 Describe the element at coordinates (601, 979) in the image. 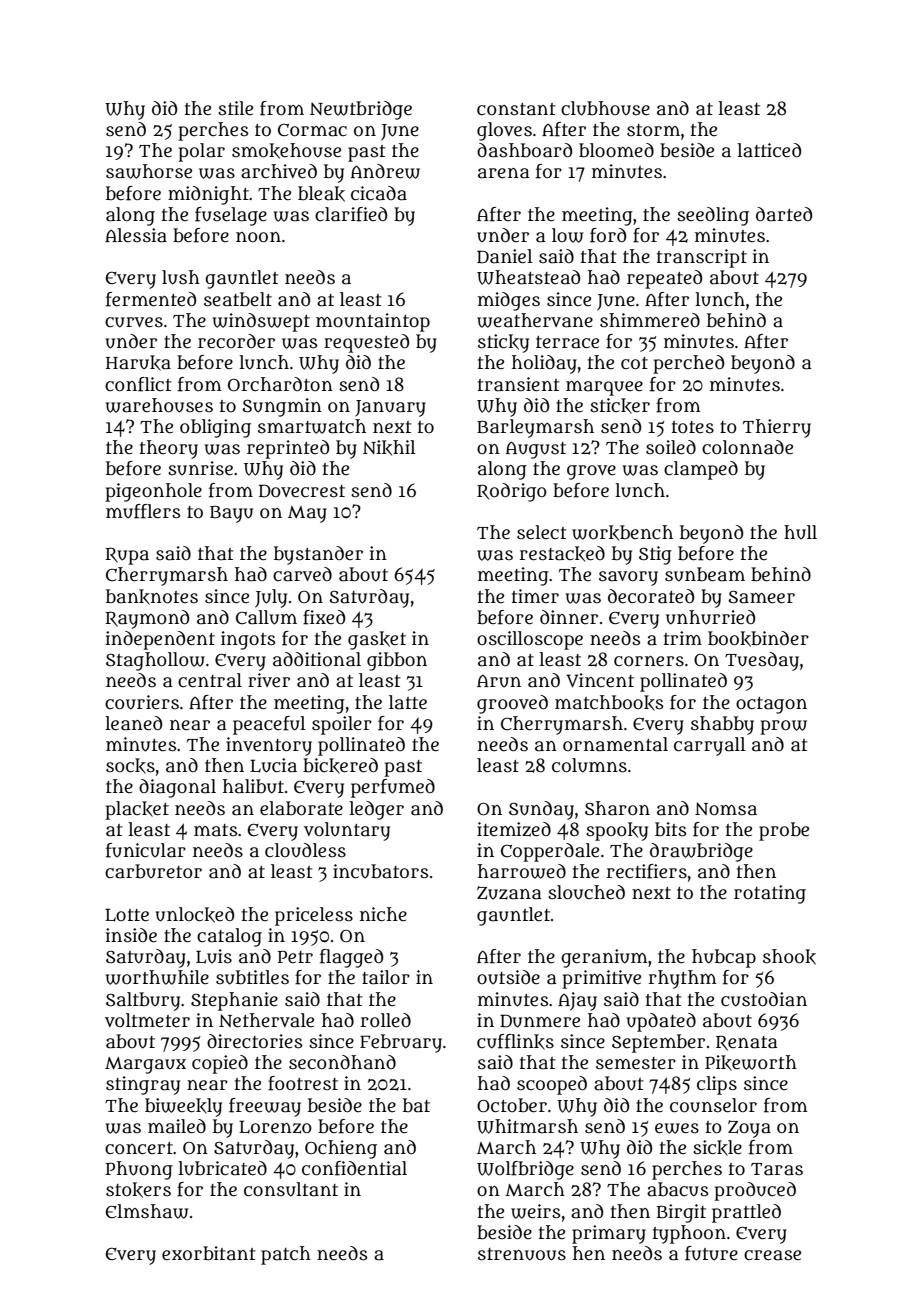

I see `primitive` at that location.
